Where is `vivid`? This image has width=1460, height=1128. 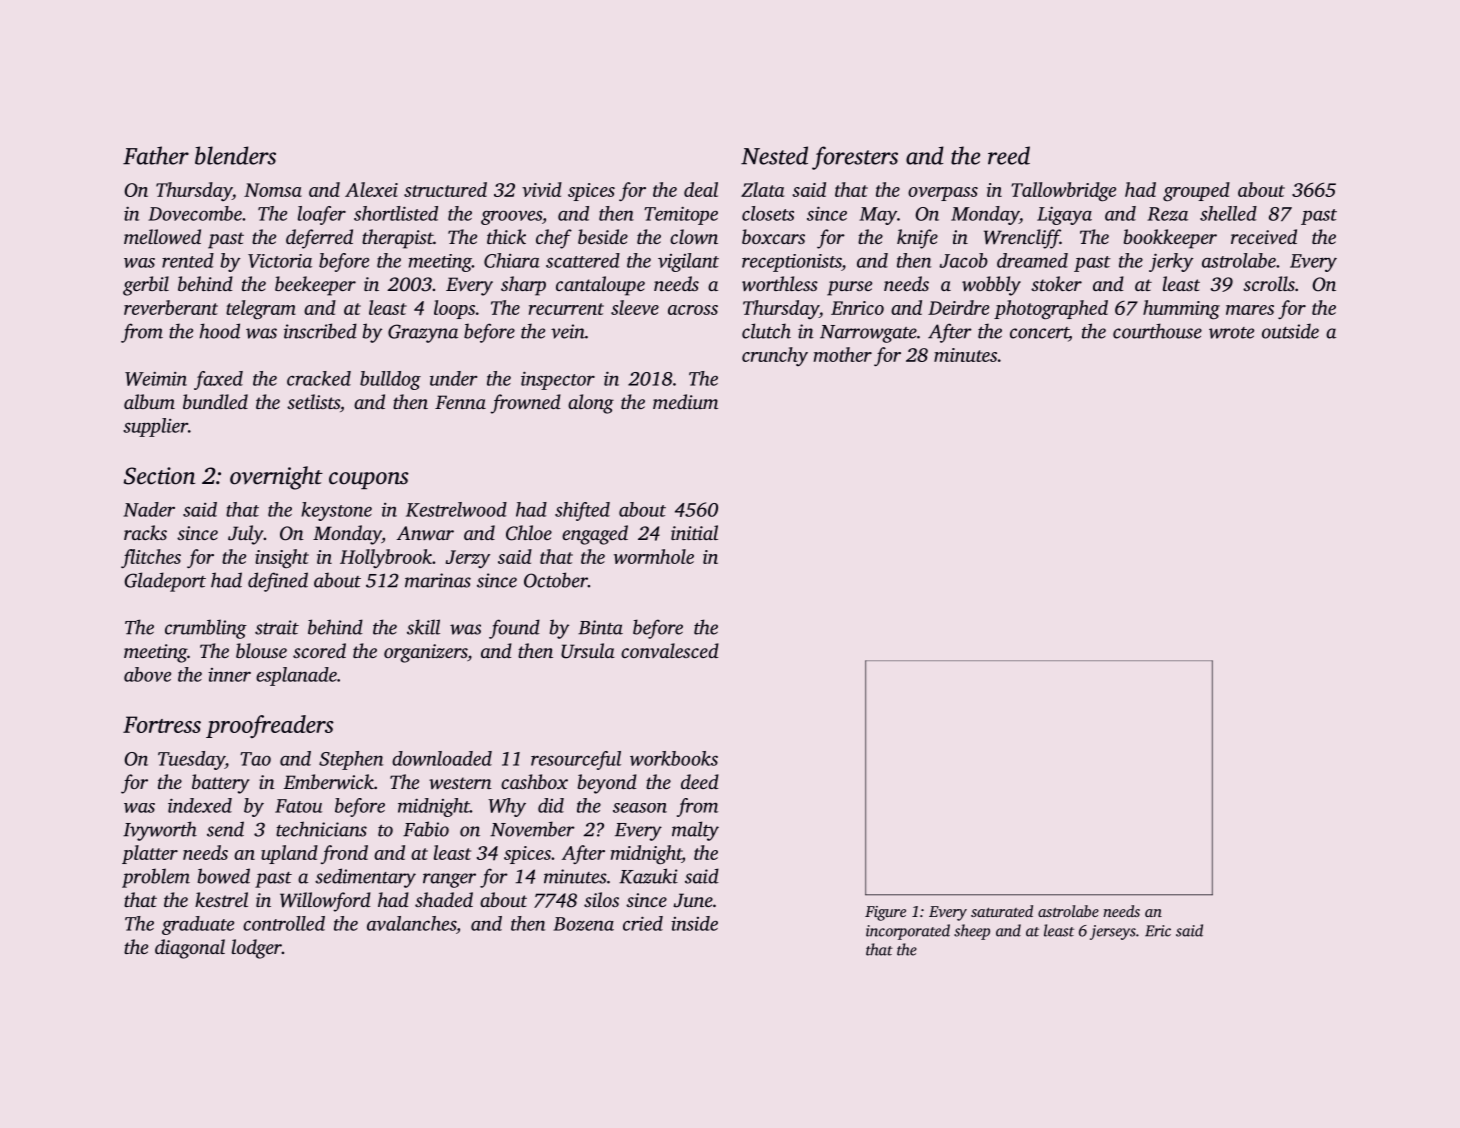 vivid is located at coordinates (542, 189).
